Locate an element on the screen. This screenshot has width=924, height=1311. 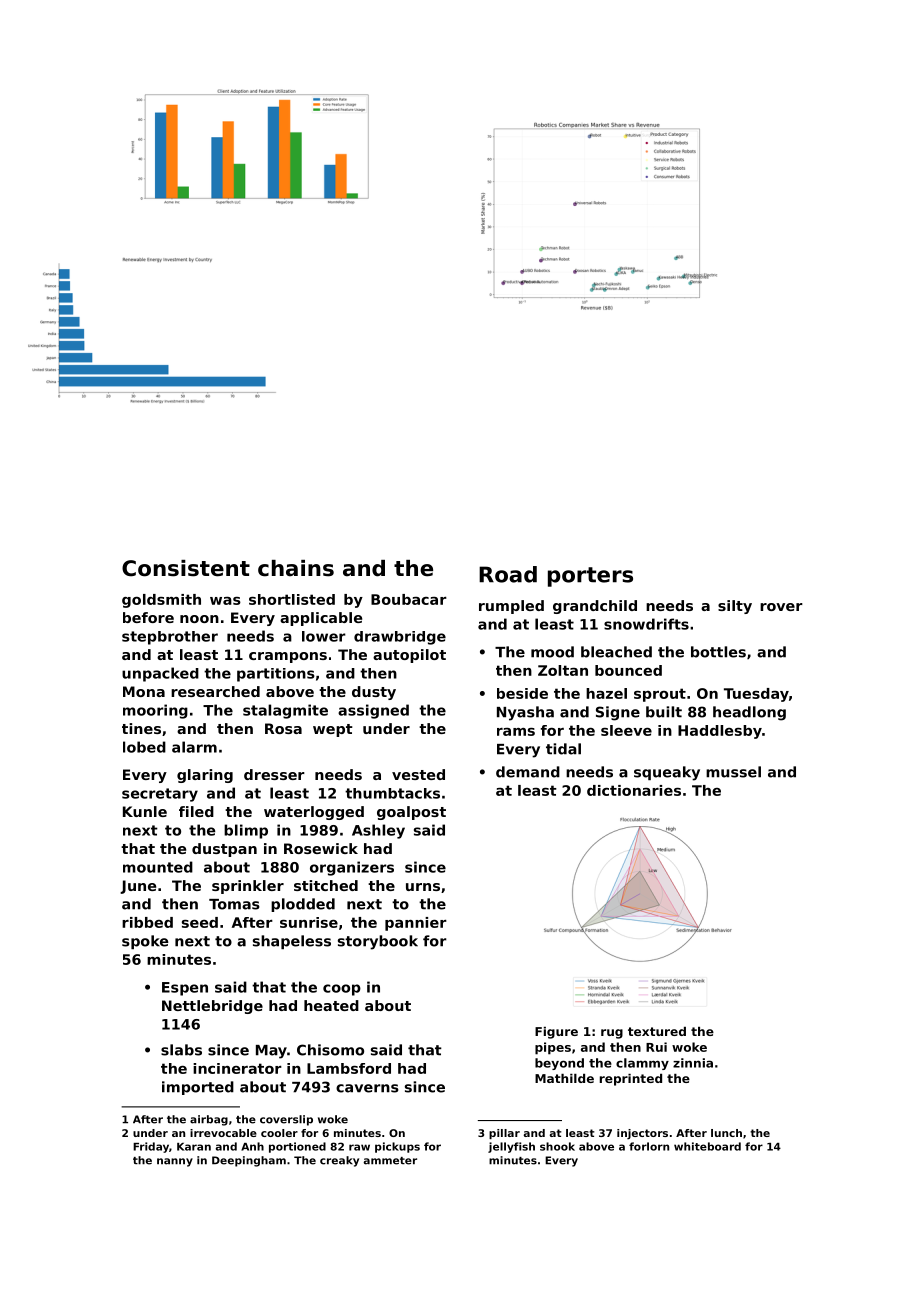
rams is located at coordinates (516, 732).
